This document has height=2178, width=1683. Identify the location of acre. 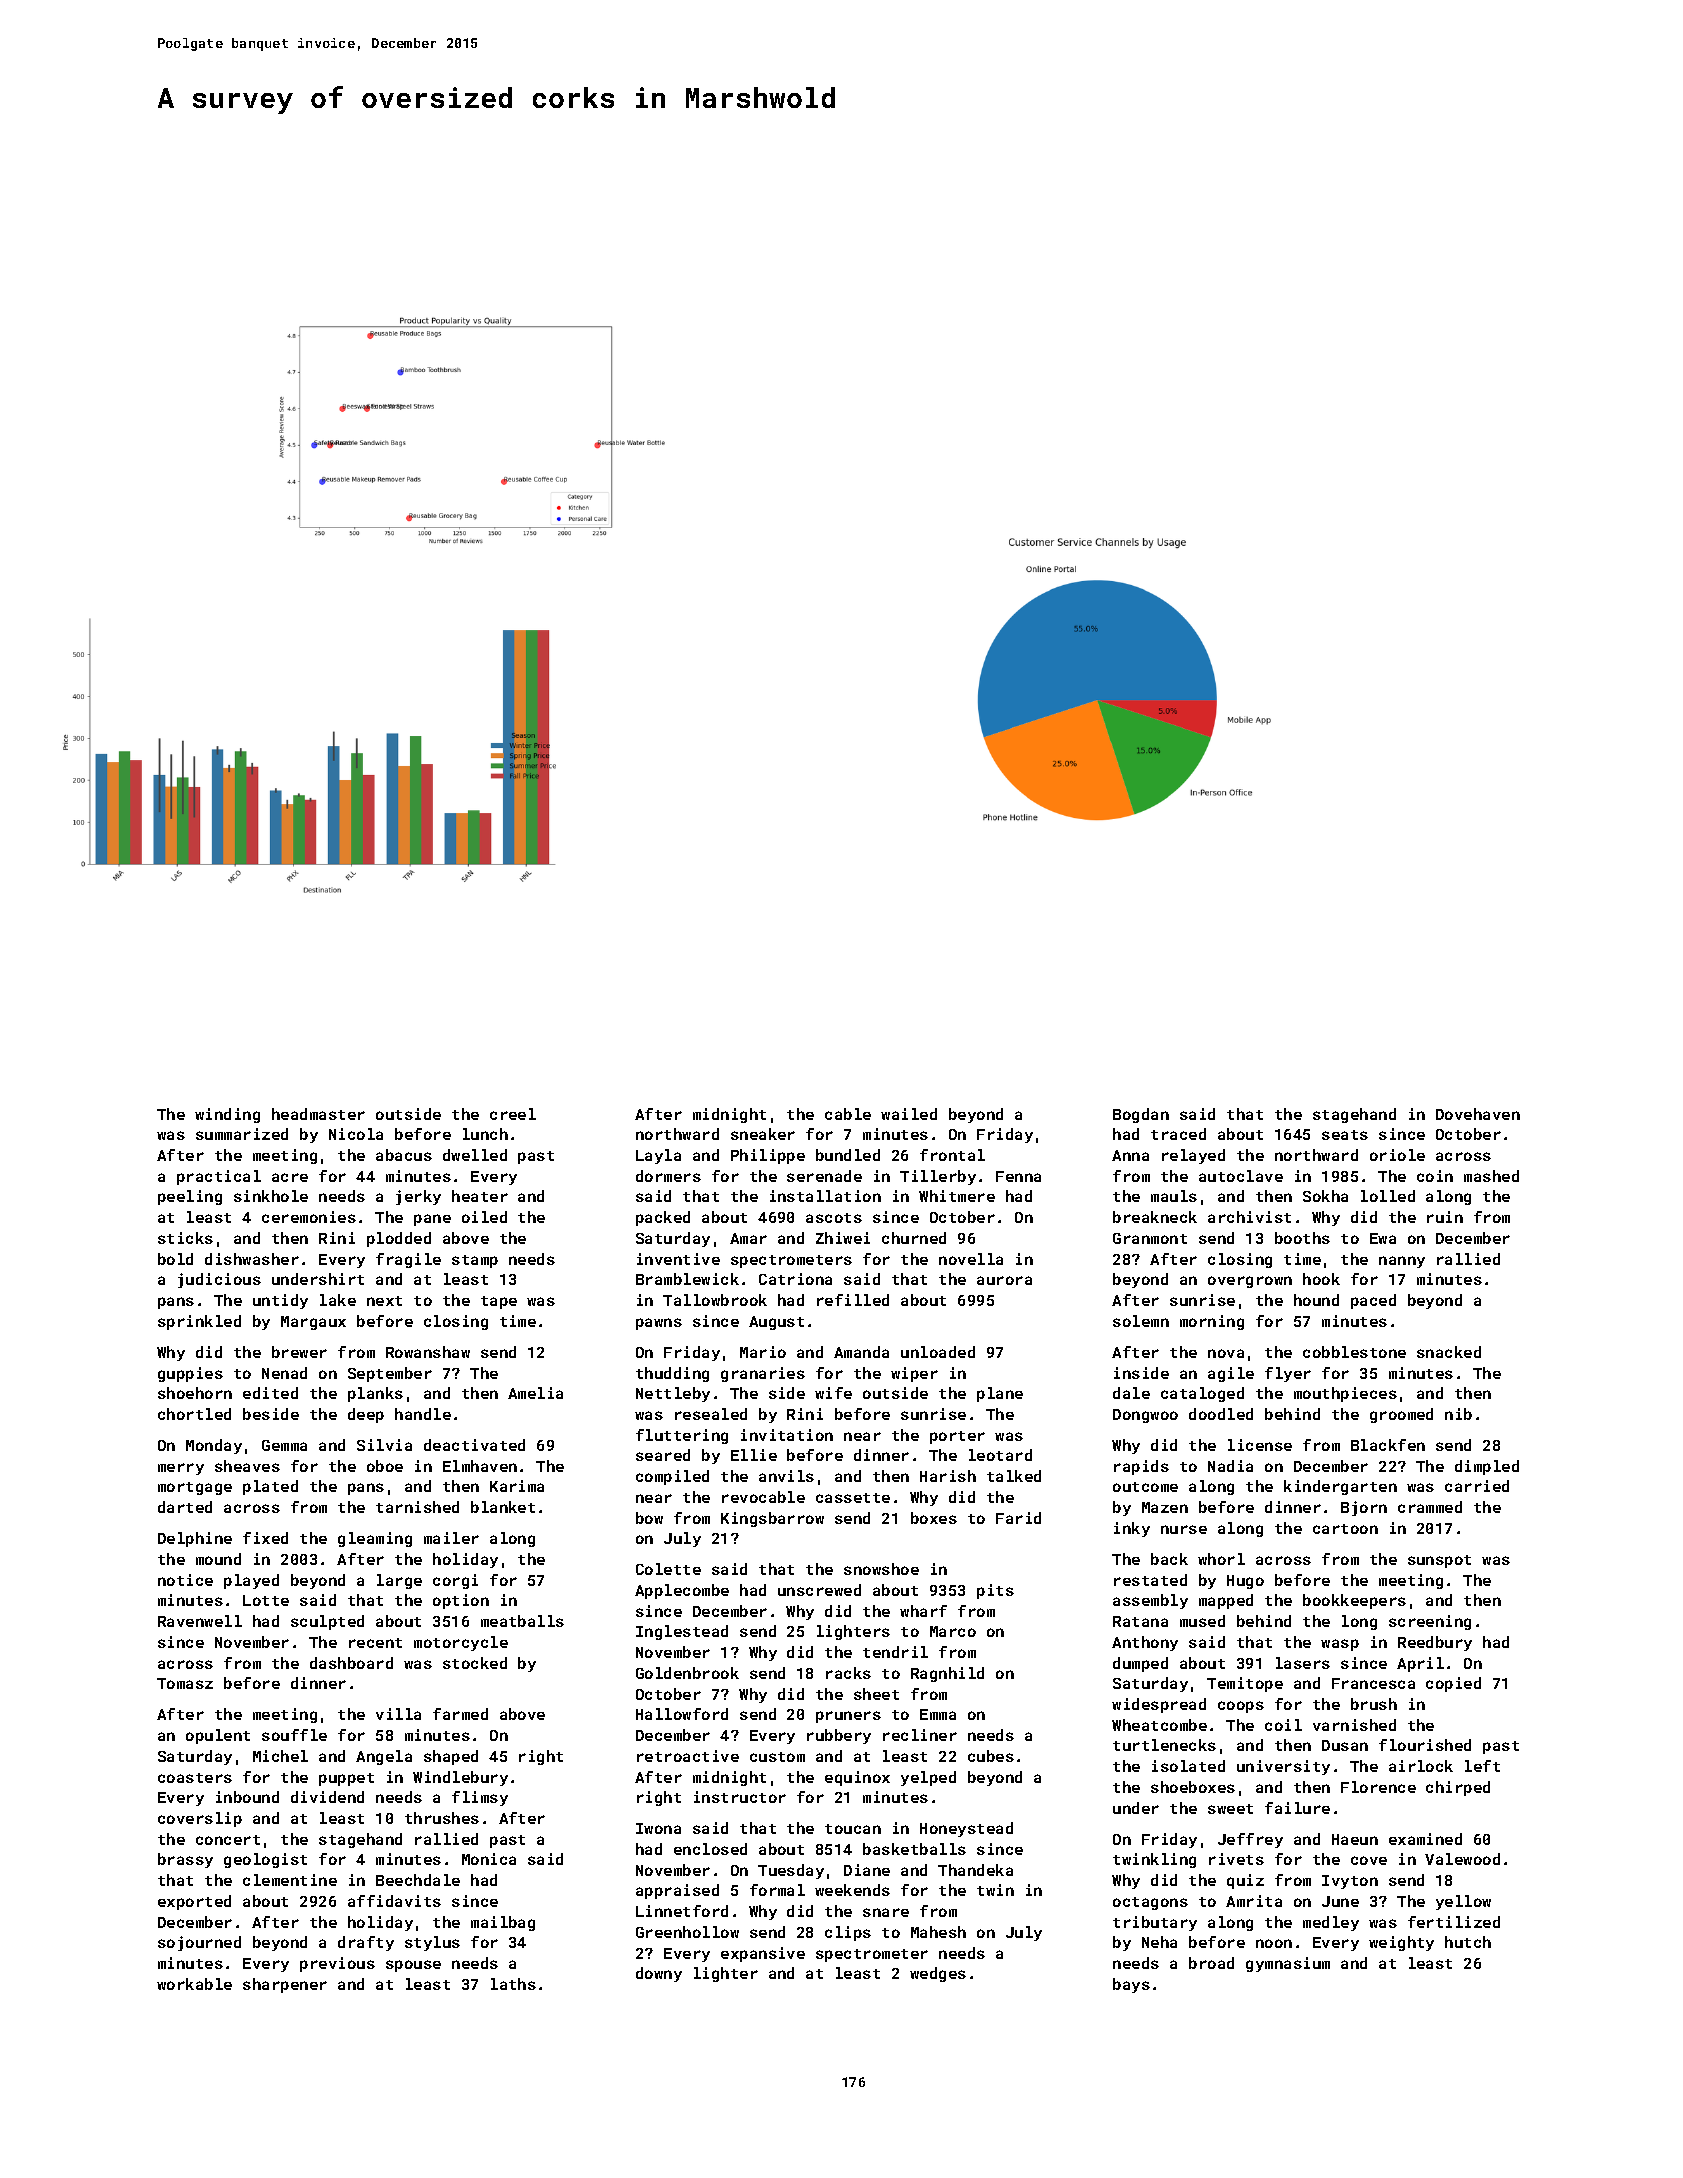
(290, 1177).
